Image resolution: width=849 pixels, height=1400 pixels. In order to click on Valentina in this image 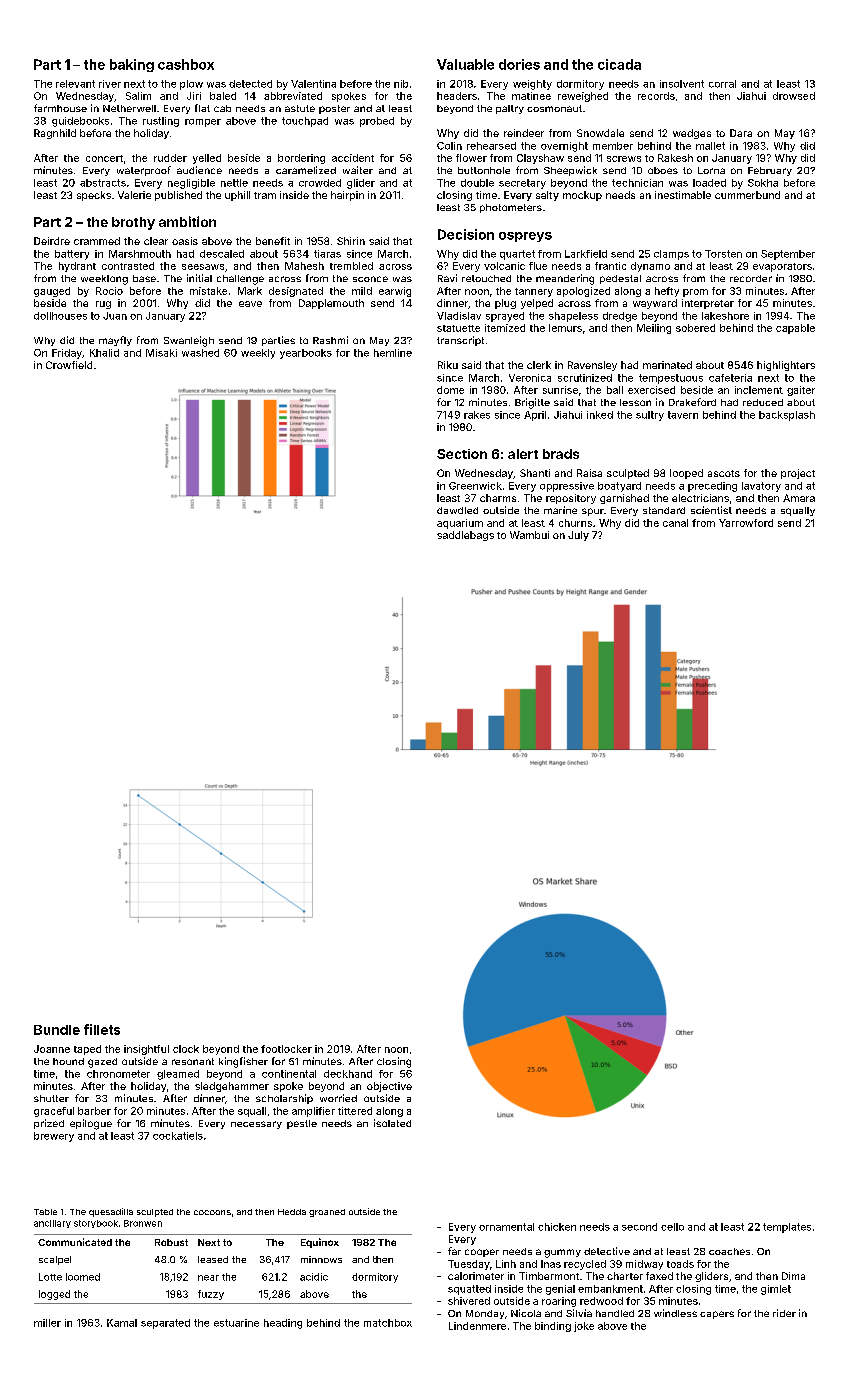, I will do `click(313, 84)`.
